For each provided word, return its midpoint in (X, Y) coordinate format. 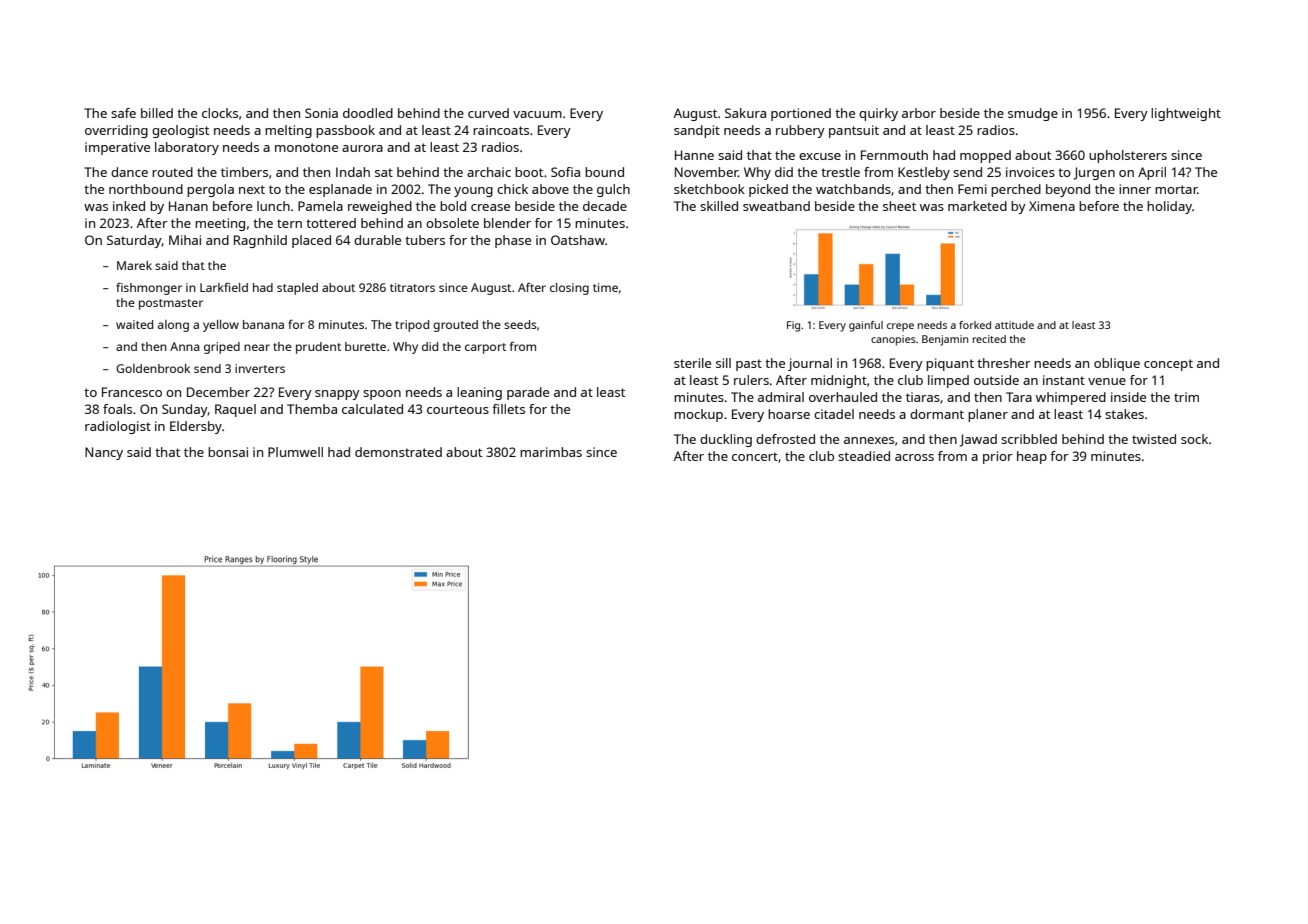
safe (123, 113)
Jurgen (1094, 173)
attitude (1014, 325)
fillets (508, 409)
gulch (613, 190)
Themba (312, 409)
